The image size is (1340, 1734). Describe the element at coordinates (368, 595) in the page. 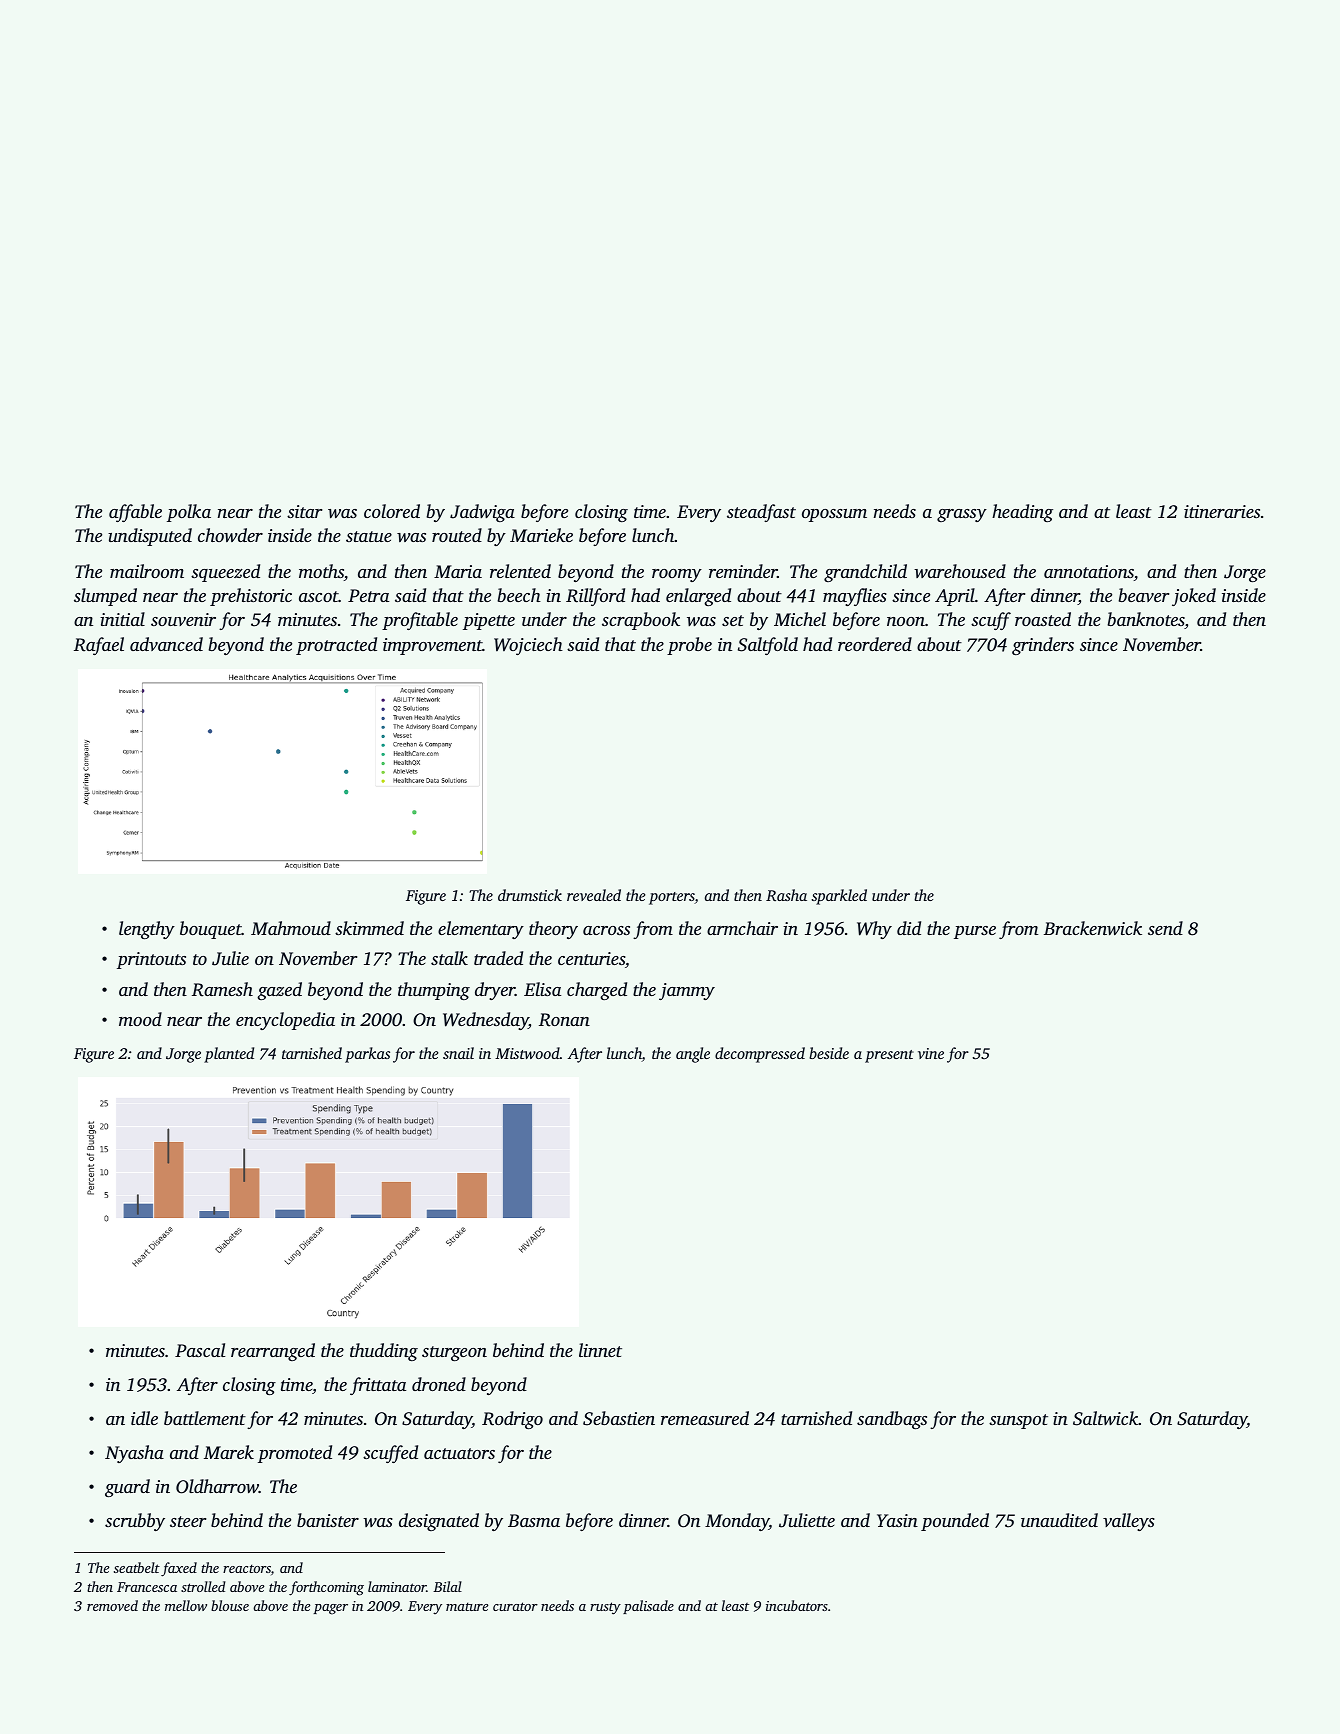

I see `Petra` at that location.
